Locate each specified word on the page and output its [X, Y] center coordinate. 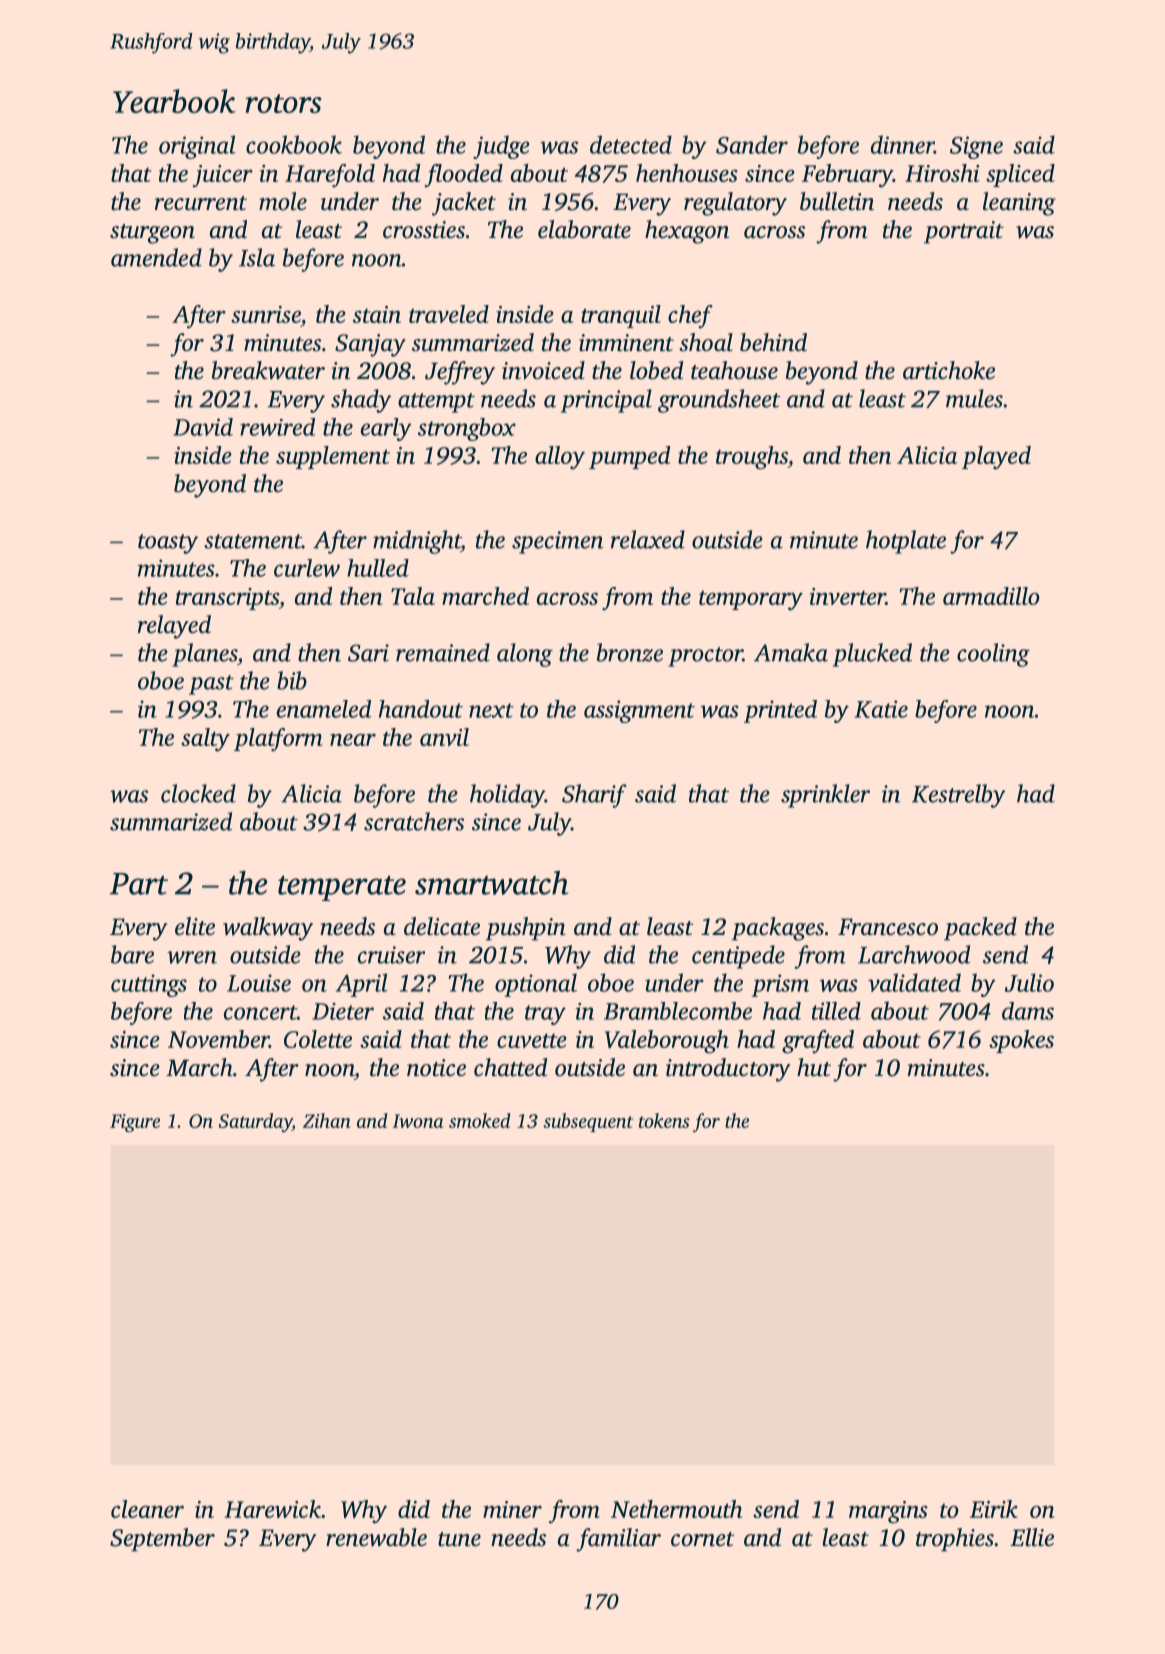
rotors [283, 103]
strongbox [467, 429]
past [211, 685]
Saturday [255, 1122]
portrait [964, 232]
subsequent [588, 1122]
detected [631, 144]
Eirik [994, 1509]
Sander [752, 144]
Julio [1029, 982]
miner [512, 1509]
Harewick [272, 1509]
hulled [378, 568]
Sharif [594, 796]
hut [814, 1067]
